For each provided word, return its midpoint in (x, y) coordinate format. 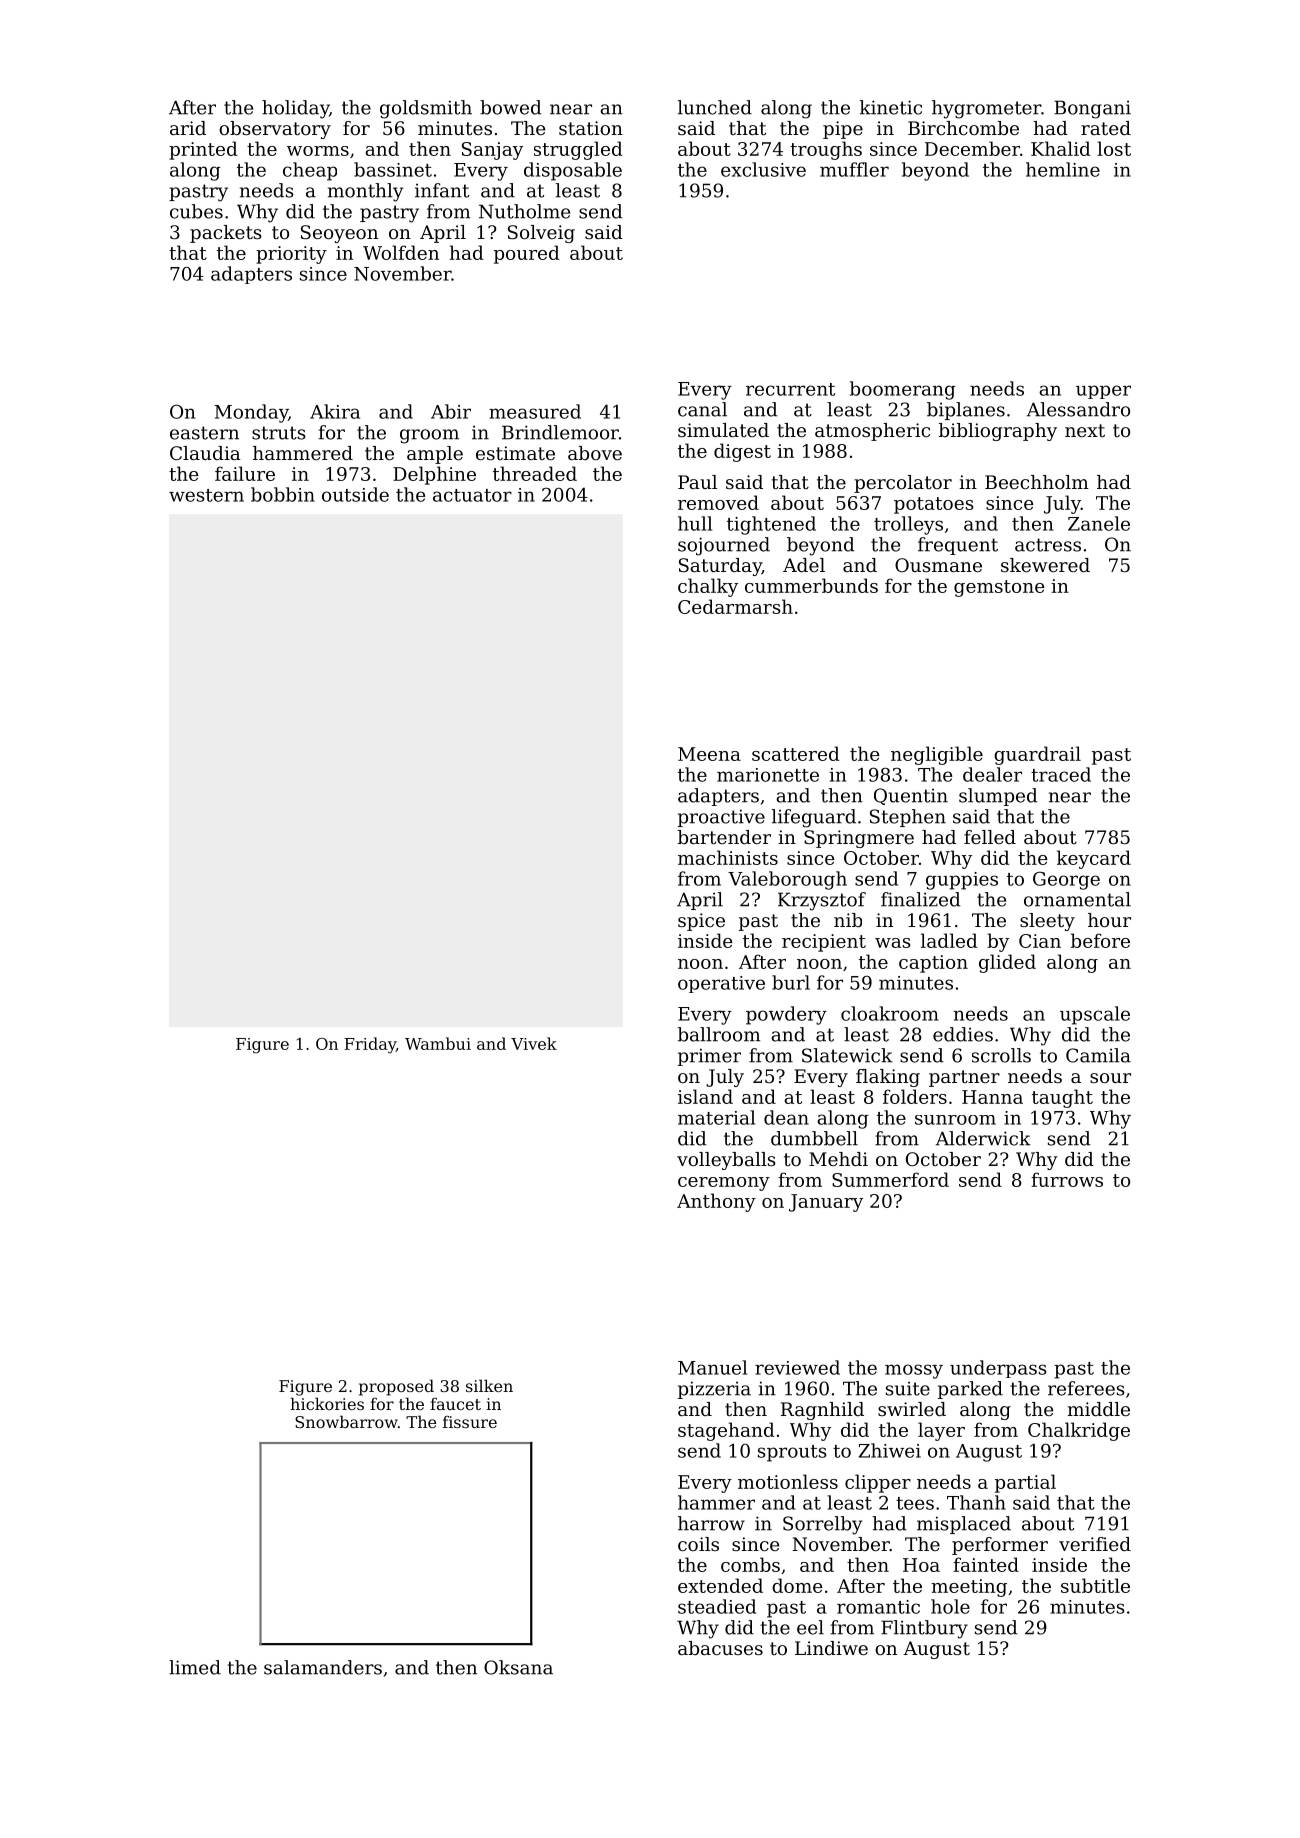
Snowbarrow (346, 1421)
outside (355, 494)
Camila (1098, 1055)
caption (933, 964)
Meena (709, 754)
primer (709, 1057)
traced (1061, 774)
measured (535, 411)
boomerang (903, 390)
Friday (370, 1045)
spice (701, 922)
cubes (196, 211)
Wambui (438, 1043)
